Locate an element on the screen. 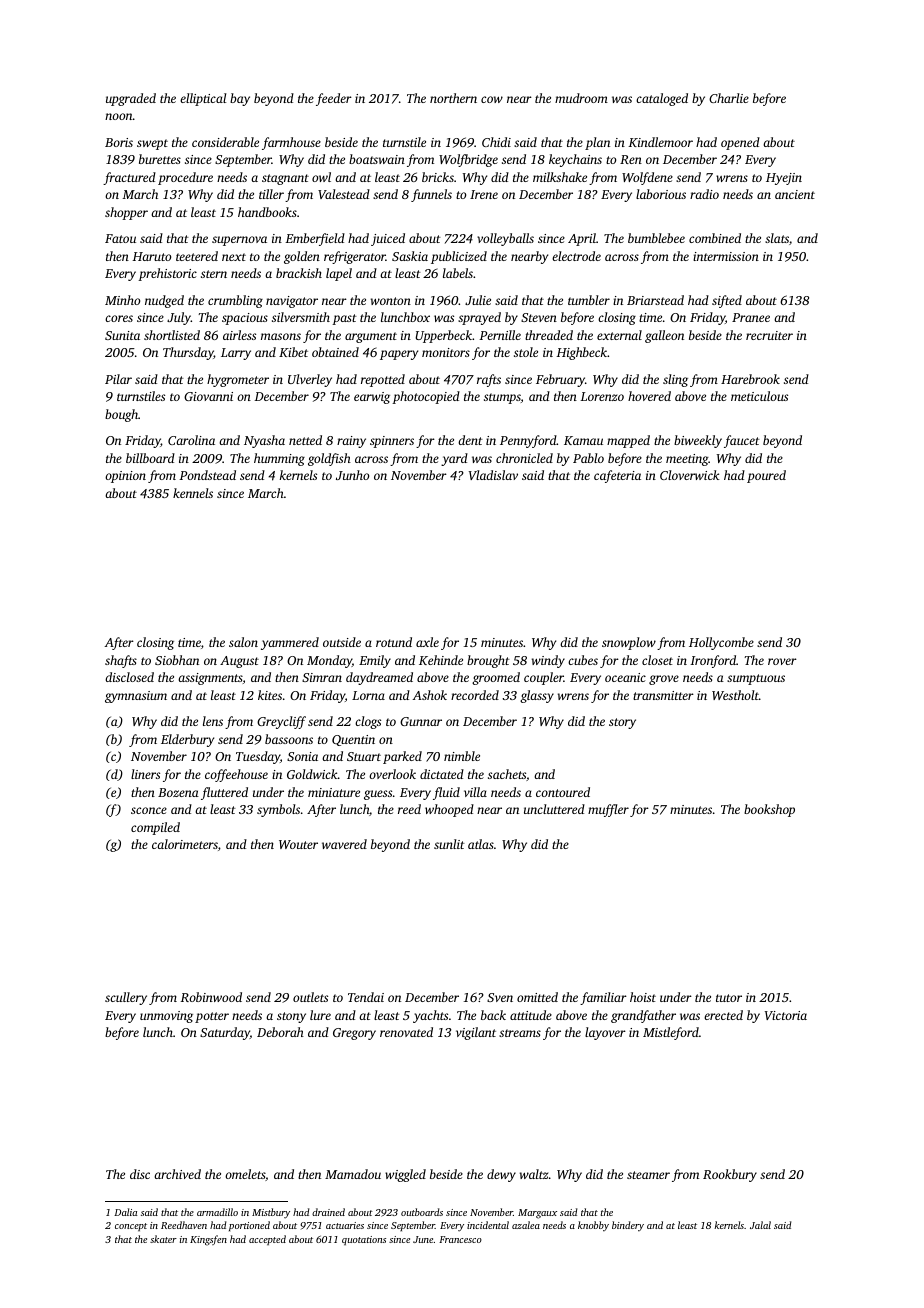 This screenshot has height=1308, width=924. axle is located at coordinates (427, 642).
